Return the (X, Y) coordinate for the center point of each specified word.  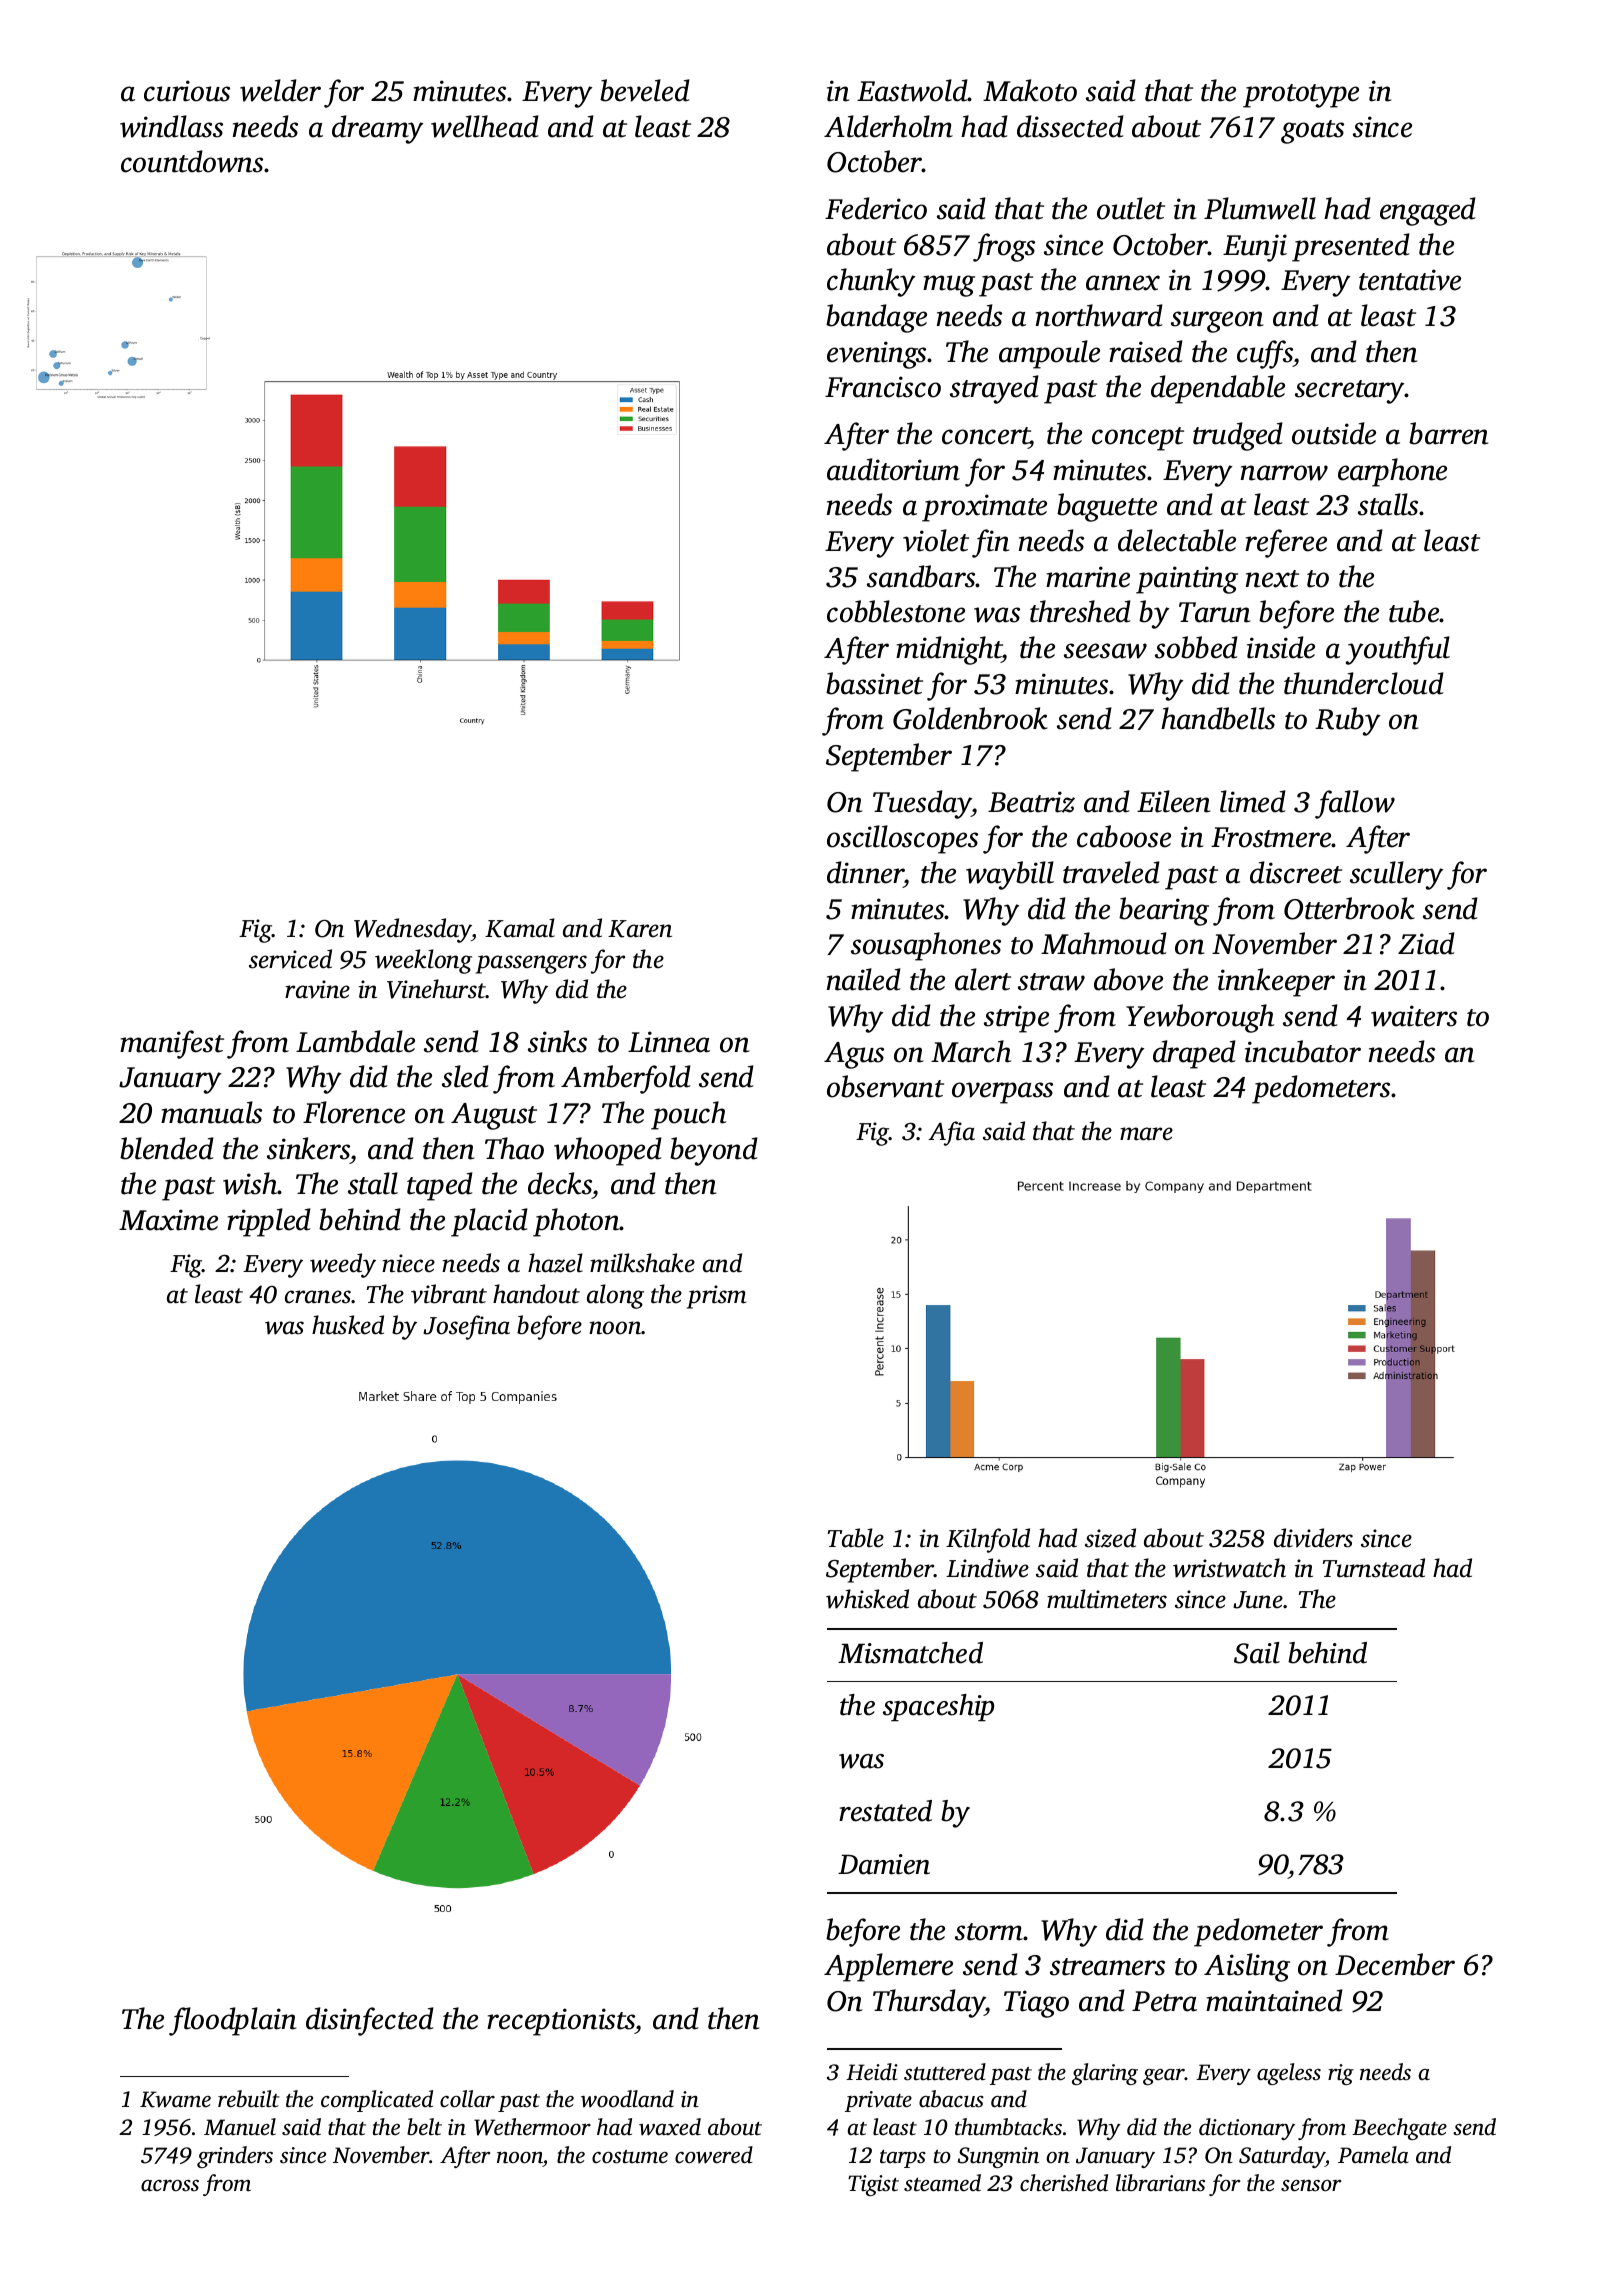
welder (280, 90)
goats (1312, 132)
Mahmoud (1104, 943)
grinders (235, 2157)
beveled (645, 90)
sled (465, 1076)
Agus (854, 1055)
